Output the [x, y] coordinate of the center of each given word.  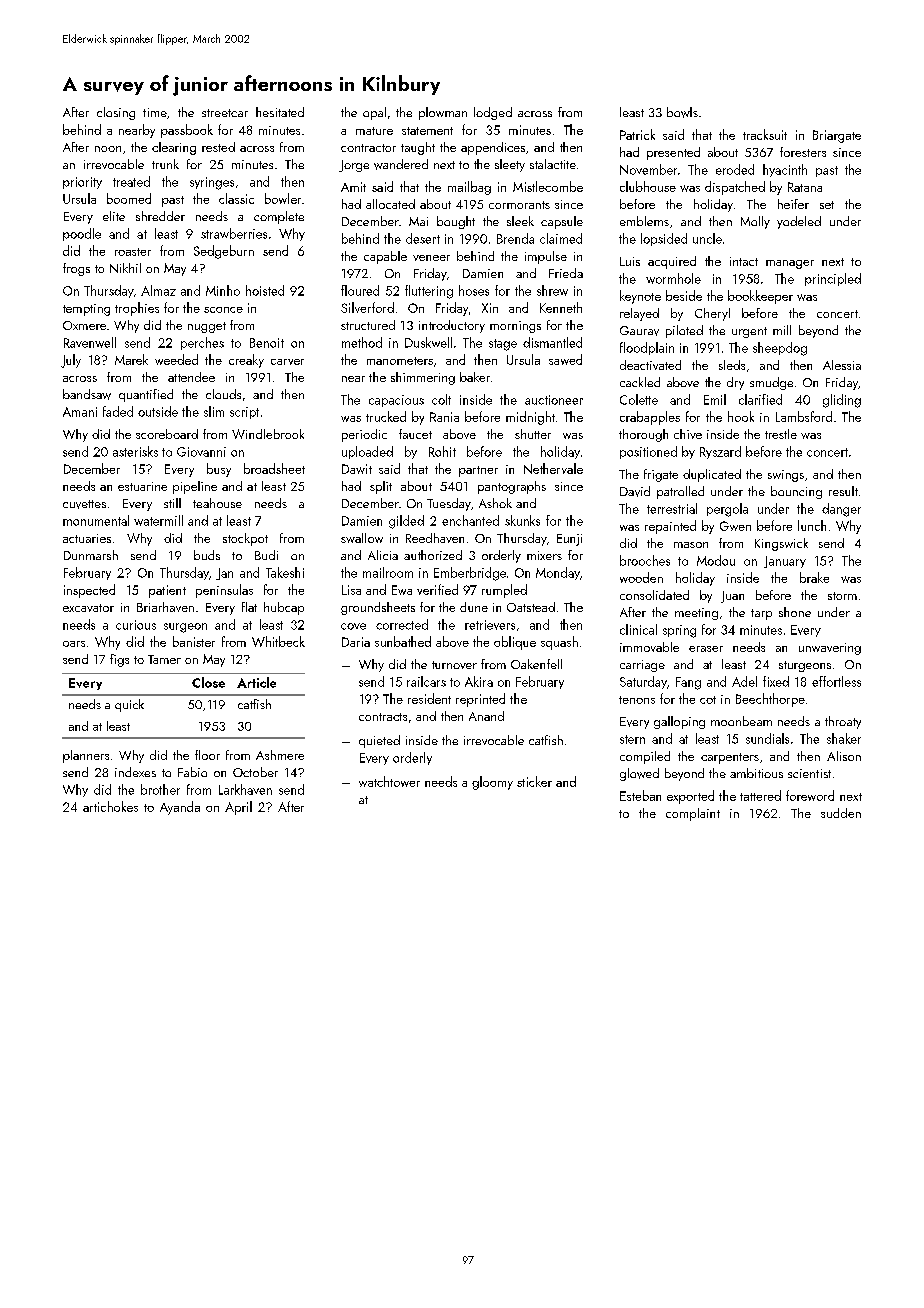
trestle [781, 434]
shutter [533, 434]
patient [167, 591]
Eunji [569, 540]
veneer [431, 258]
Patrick [637, 134]
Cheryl [712, 314]
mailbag [469, 188]
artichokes [110, 806]
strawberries [234, 233]
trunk [165, 164]
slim [214, 411]
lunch [812, 525]
